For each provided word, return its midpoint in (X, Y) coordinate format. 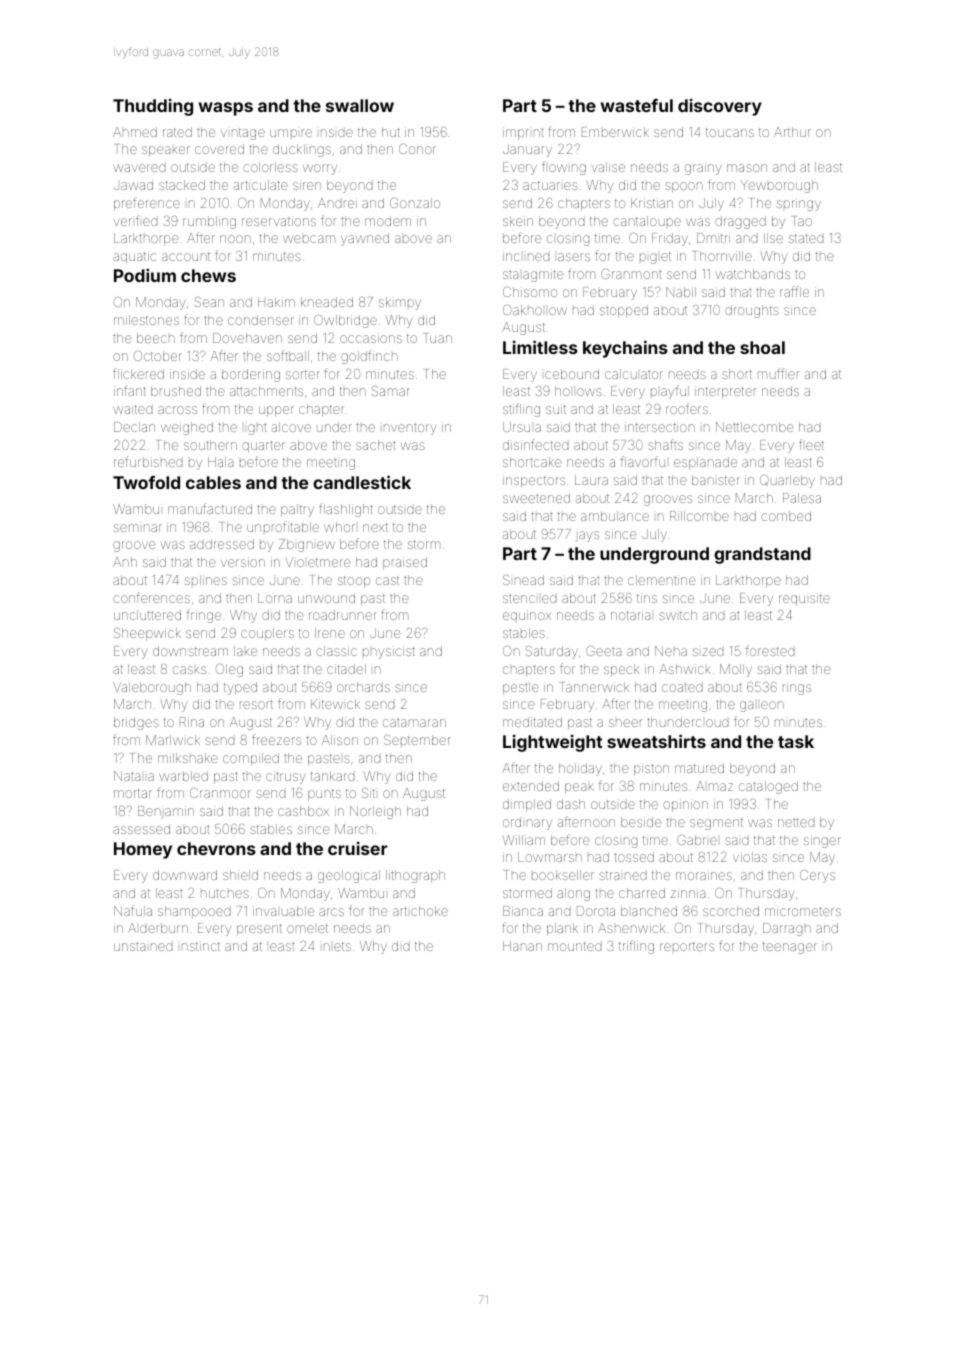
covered (219, 149)
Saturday (552, 652)
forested (770, 650)
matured (699, 768)
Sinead (523, 580)
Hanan (522, 946)
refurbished (148, 461)
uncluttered (147, 615)
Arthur (792, 132)
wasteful (637, 105)
